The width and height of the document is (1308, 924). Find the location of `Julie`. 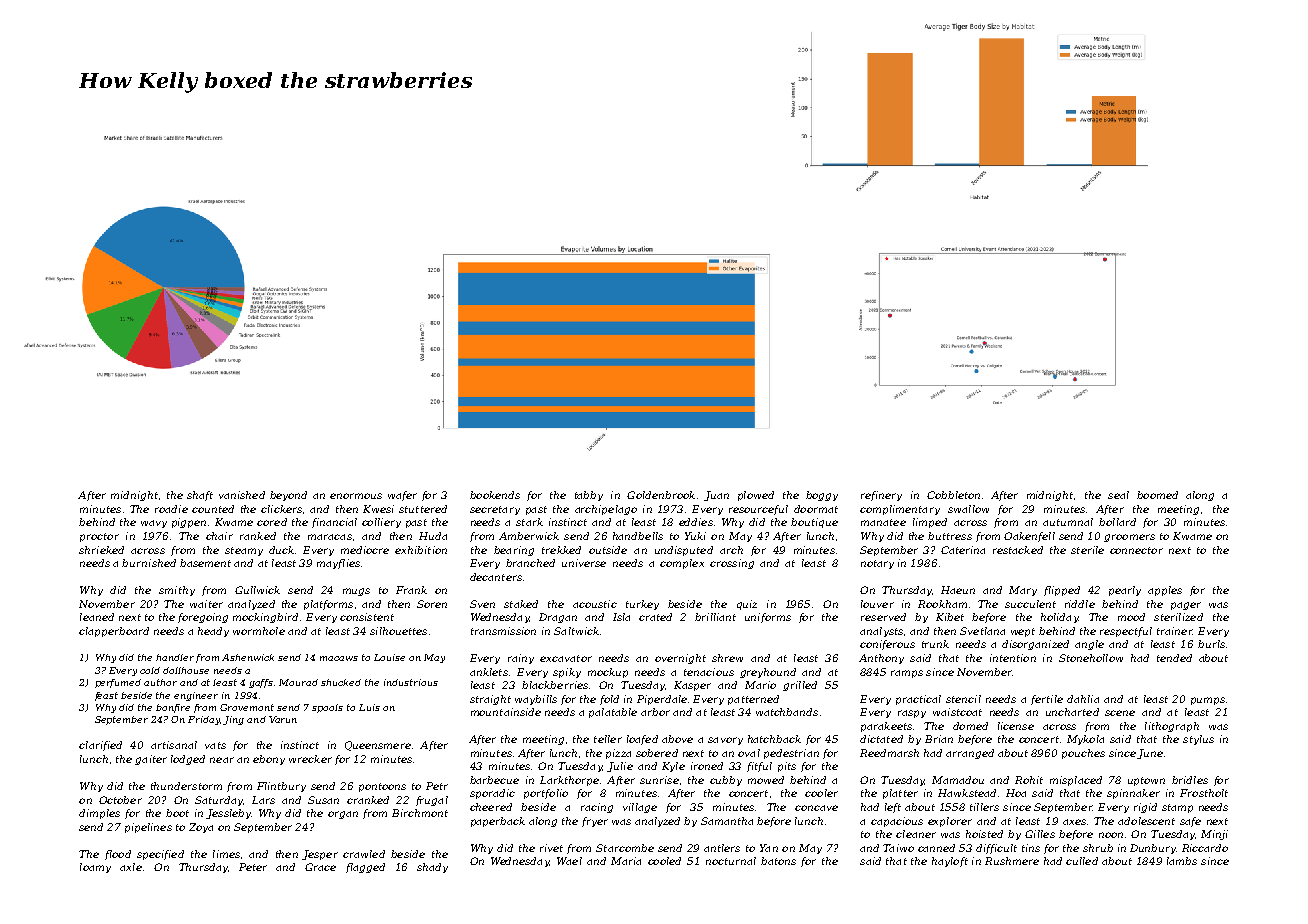

Julie is located at coordinates (620, 767).
